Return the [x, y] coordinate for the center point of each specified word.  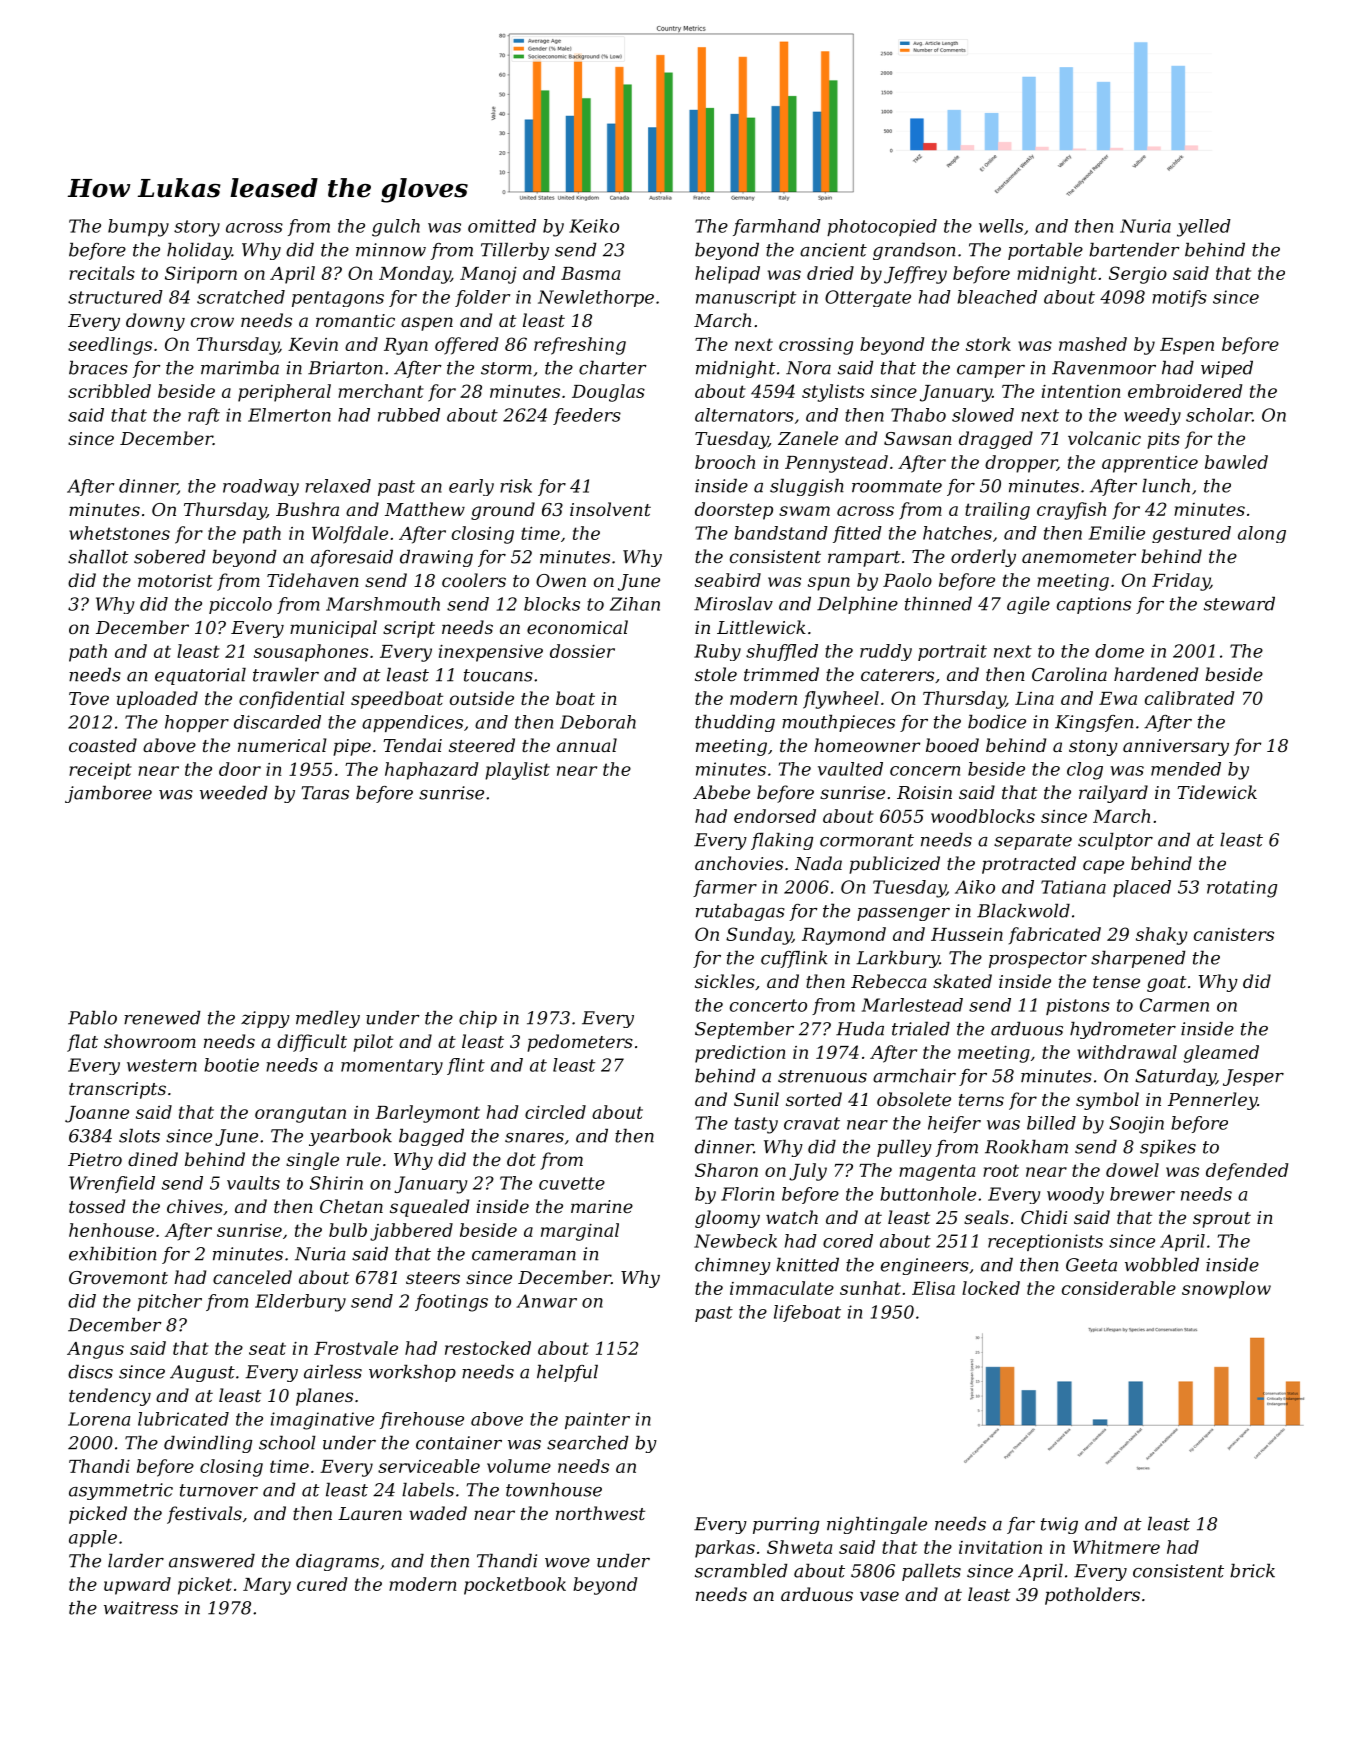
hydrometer [1123, 1030]
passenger [903, 914]
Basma [590, 273]
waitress [141, 1608]
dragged [996, 440]
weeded [234, 793]
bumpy [138, 228]
